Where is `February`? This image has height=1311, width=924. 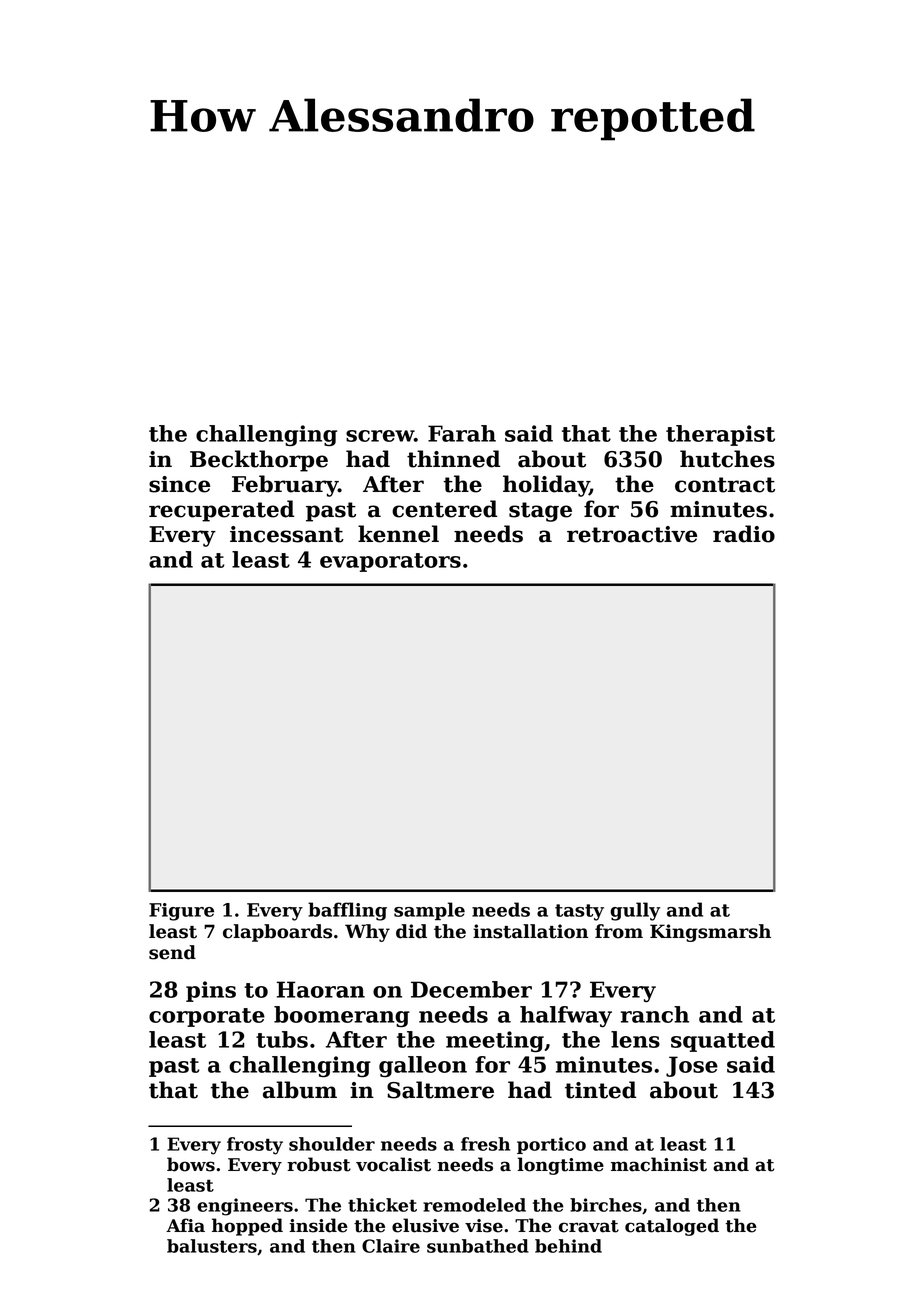
February is located at coordinates (285, 486).
